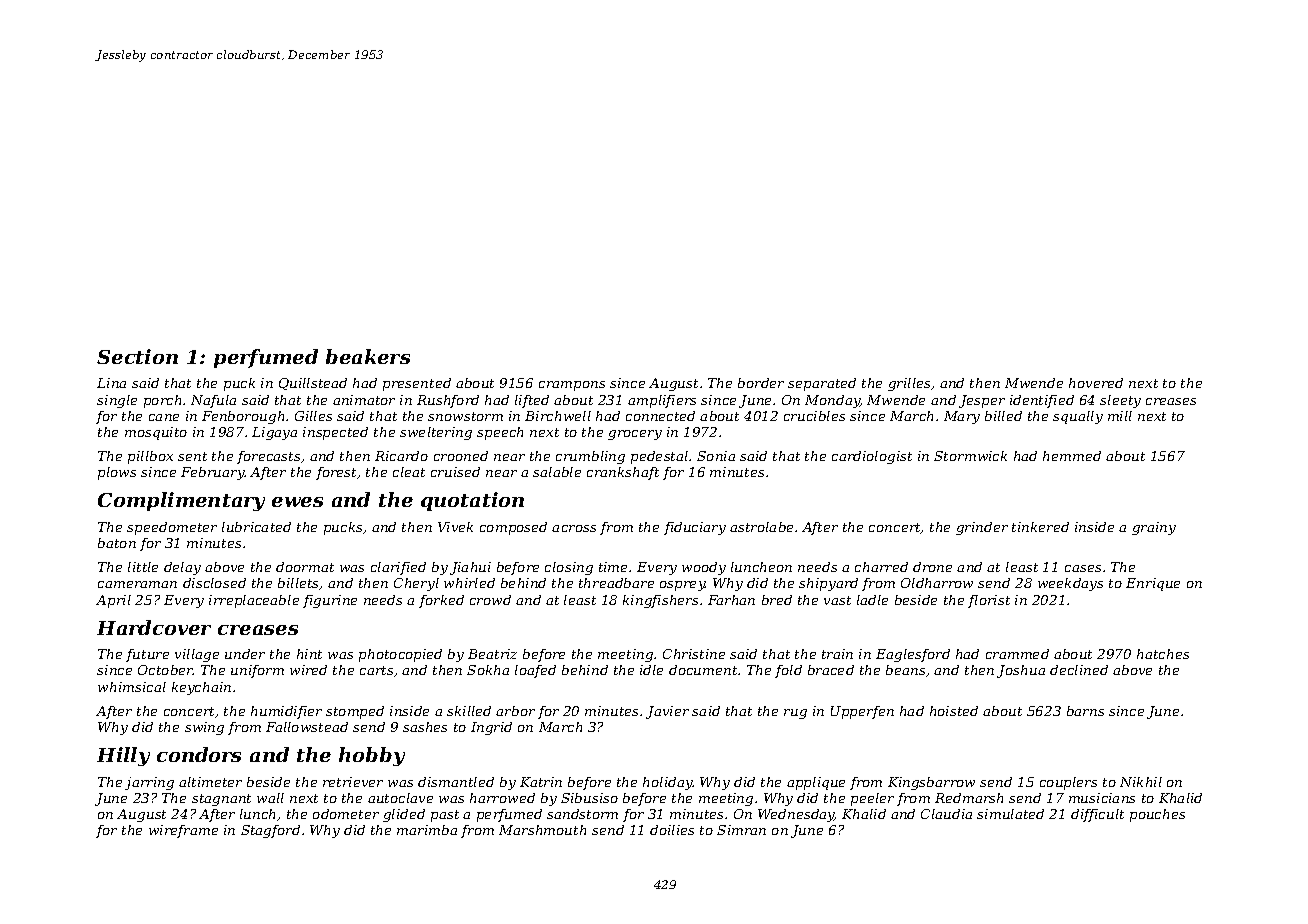  Describe the element at coordinates (1072, 456) in the image. I see `hemmed` at that location.
